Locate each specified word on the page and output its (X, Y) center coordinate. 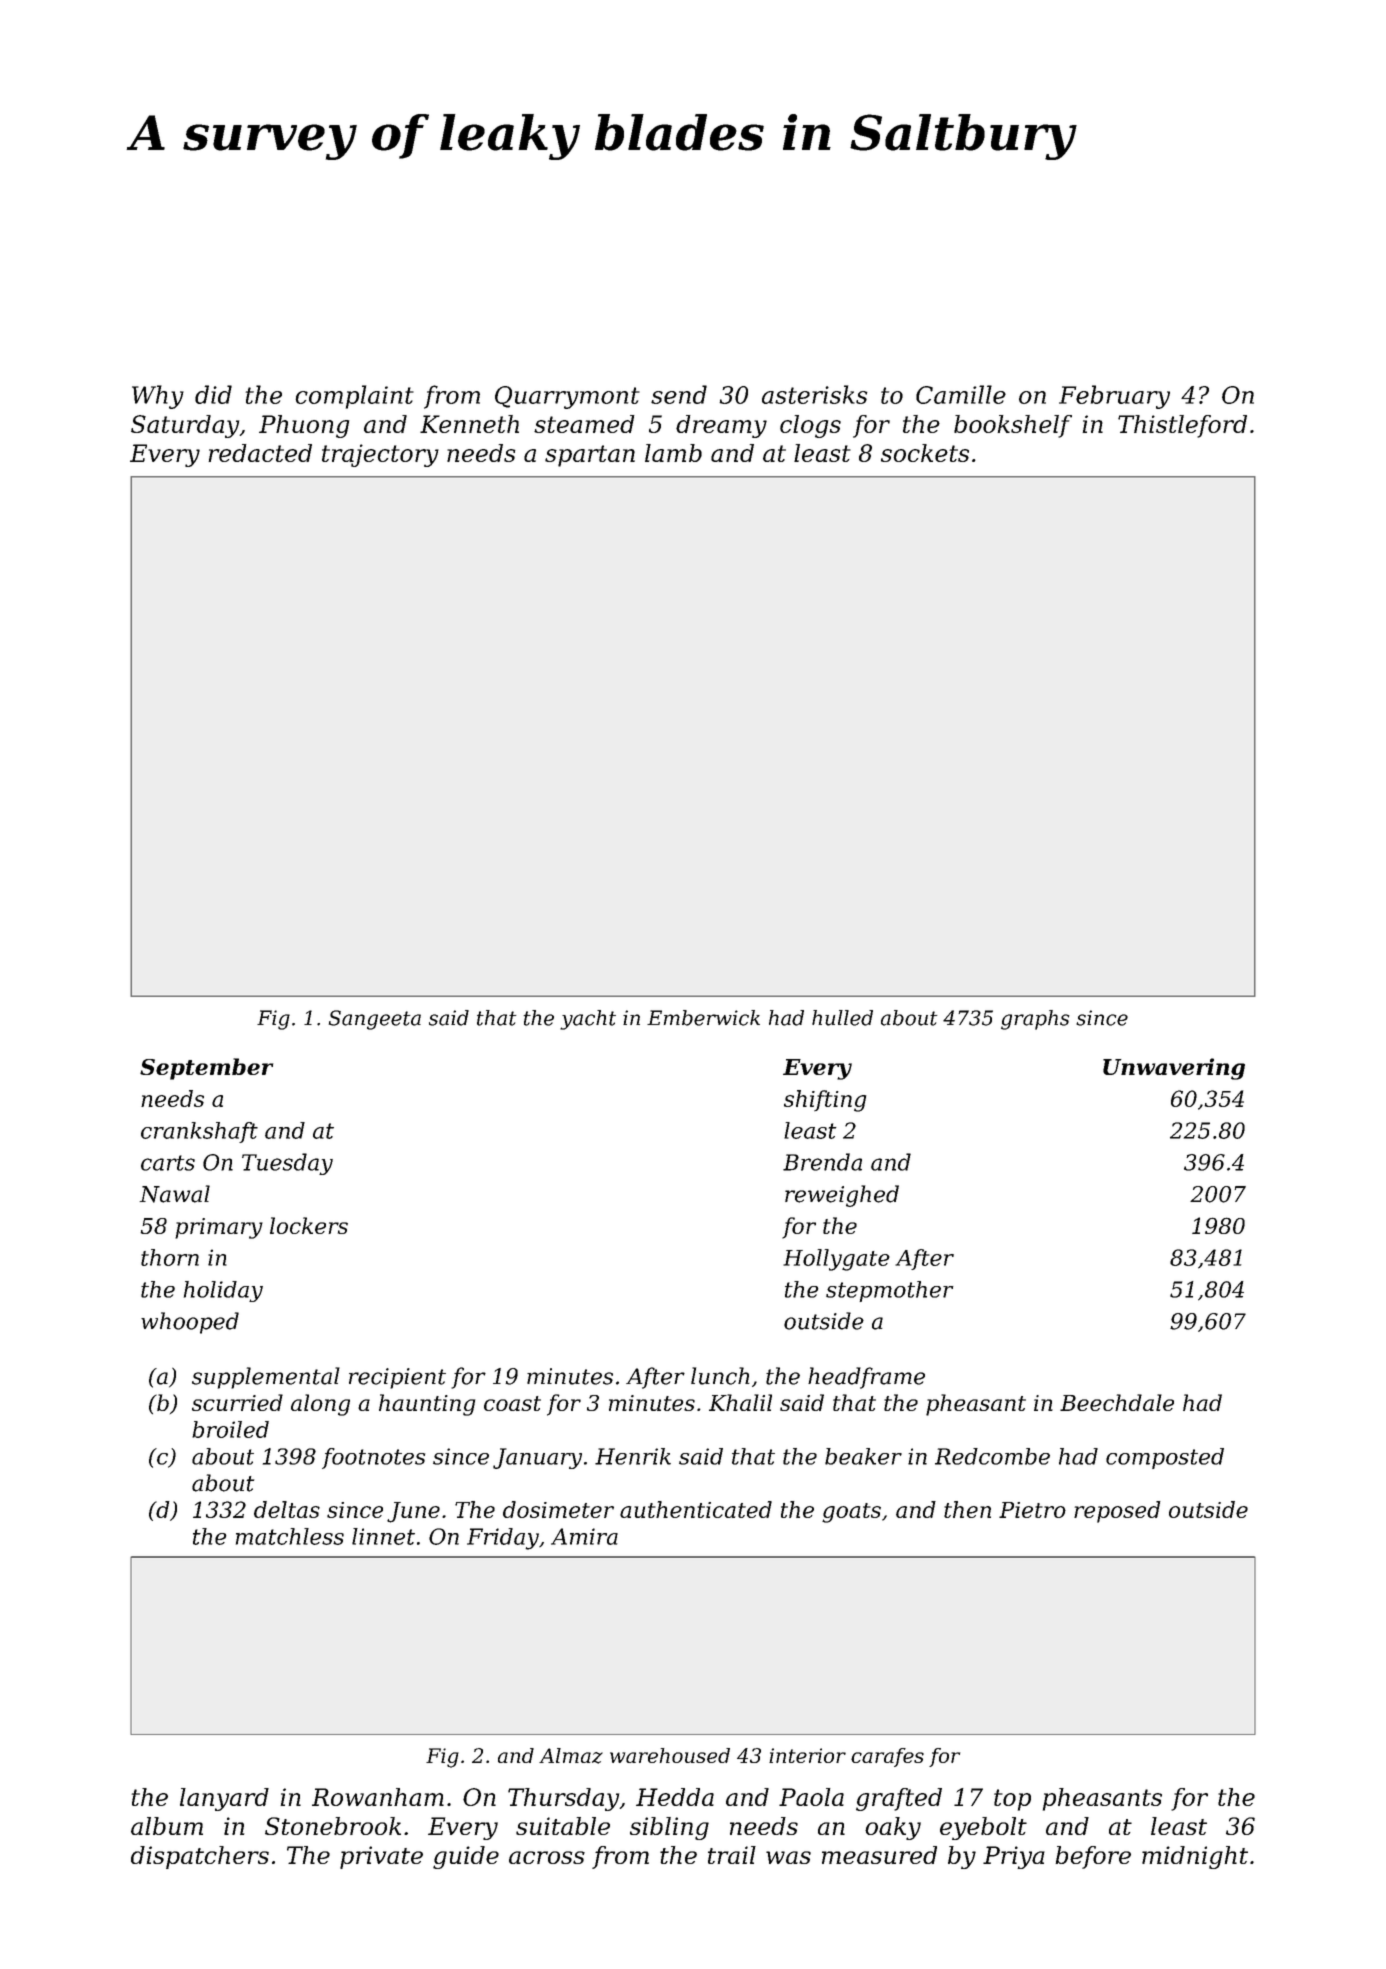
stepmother (890, 1291)
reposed (1117, 1512)
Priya (1014, 1857)
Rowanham (378, 1797)
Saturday (185, 426)
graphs (1035, 1020)
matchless (290, 1536)
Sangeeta (375, 1020)
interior (807, 1755)
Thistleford (1182, 426)
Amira (584, 1536)
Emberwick (703, 1018)
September (206, 1069)
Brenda (822, 1162)
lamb (673, 453)
